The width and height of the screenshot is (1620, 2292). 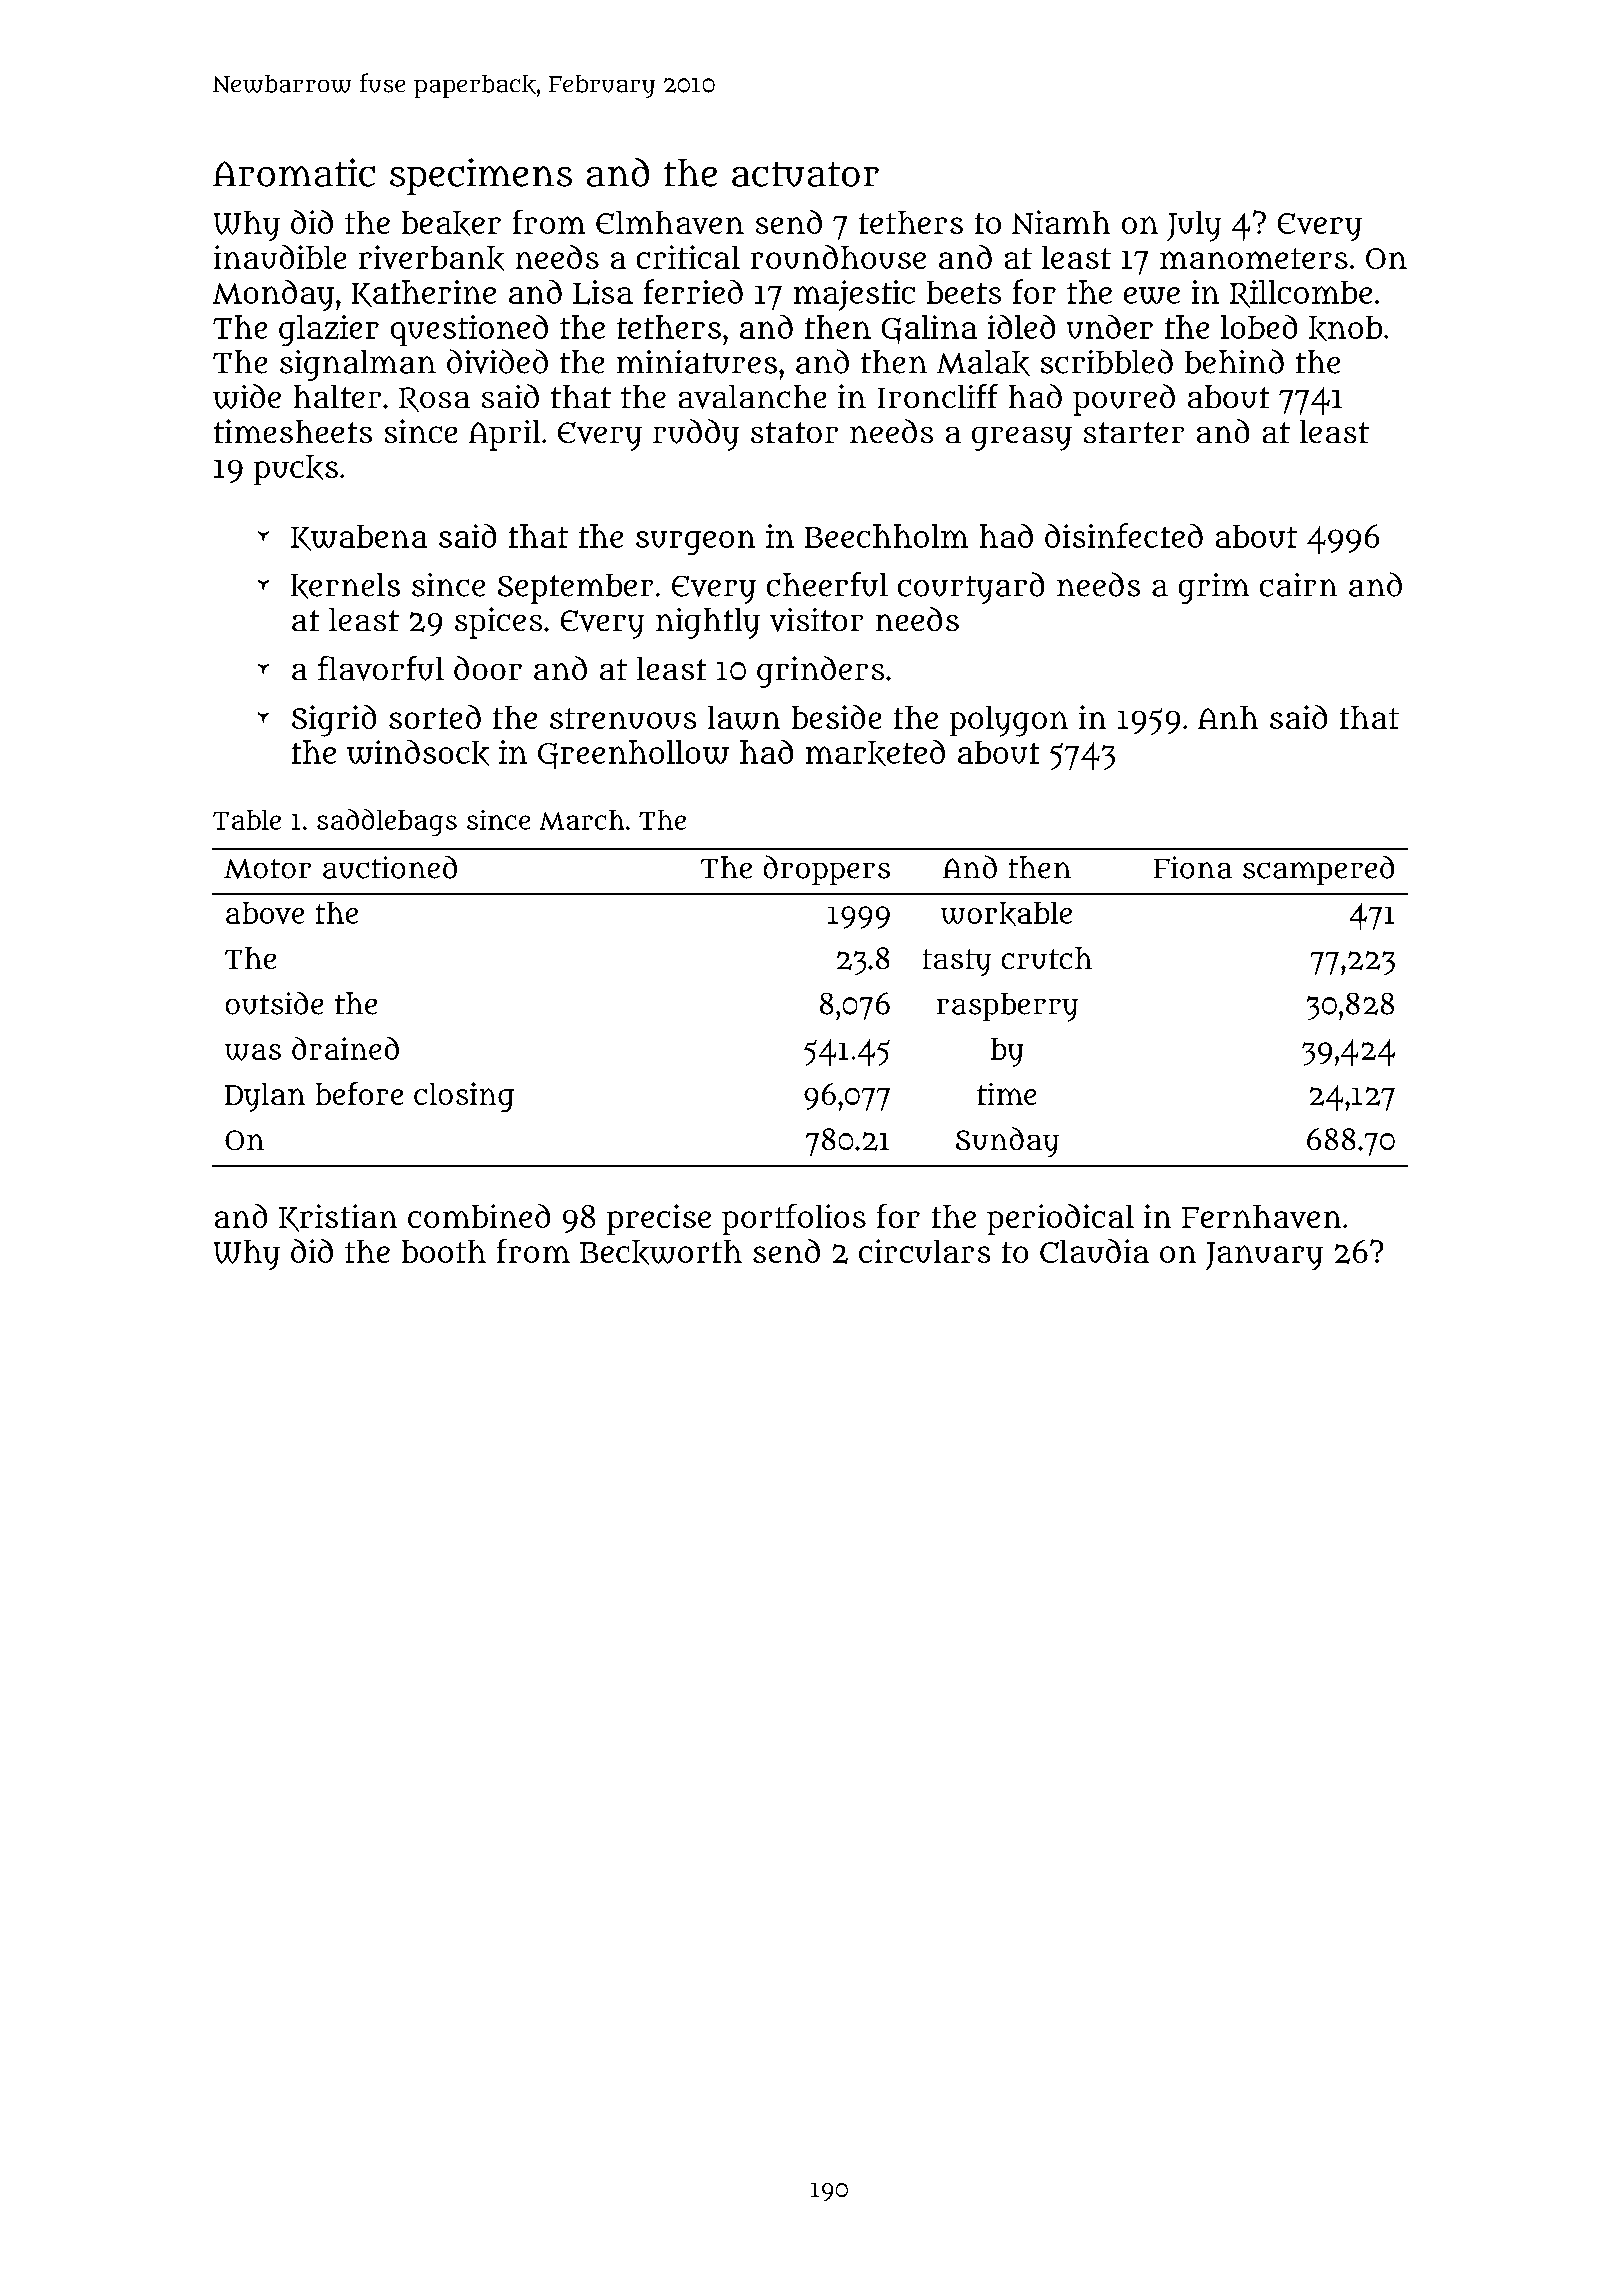 I want to click on combined, so click(x=479, y=1216).
